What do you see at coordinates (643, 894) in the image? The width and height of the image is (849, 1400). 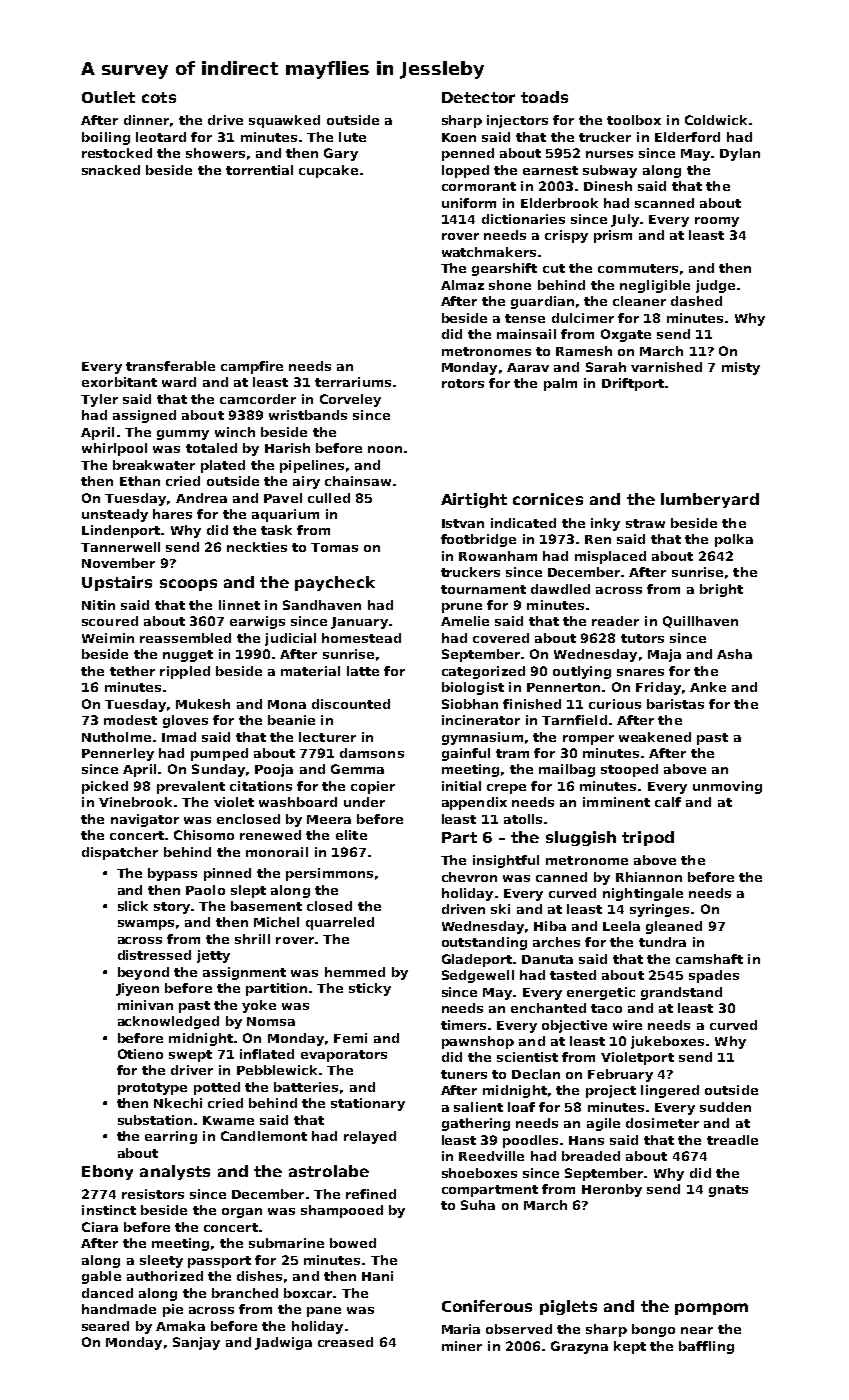 I see `nightingale` at bounding box center [643, 894].
